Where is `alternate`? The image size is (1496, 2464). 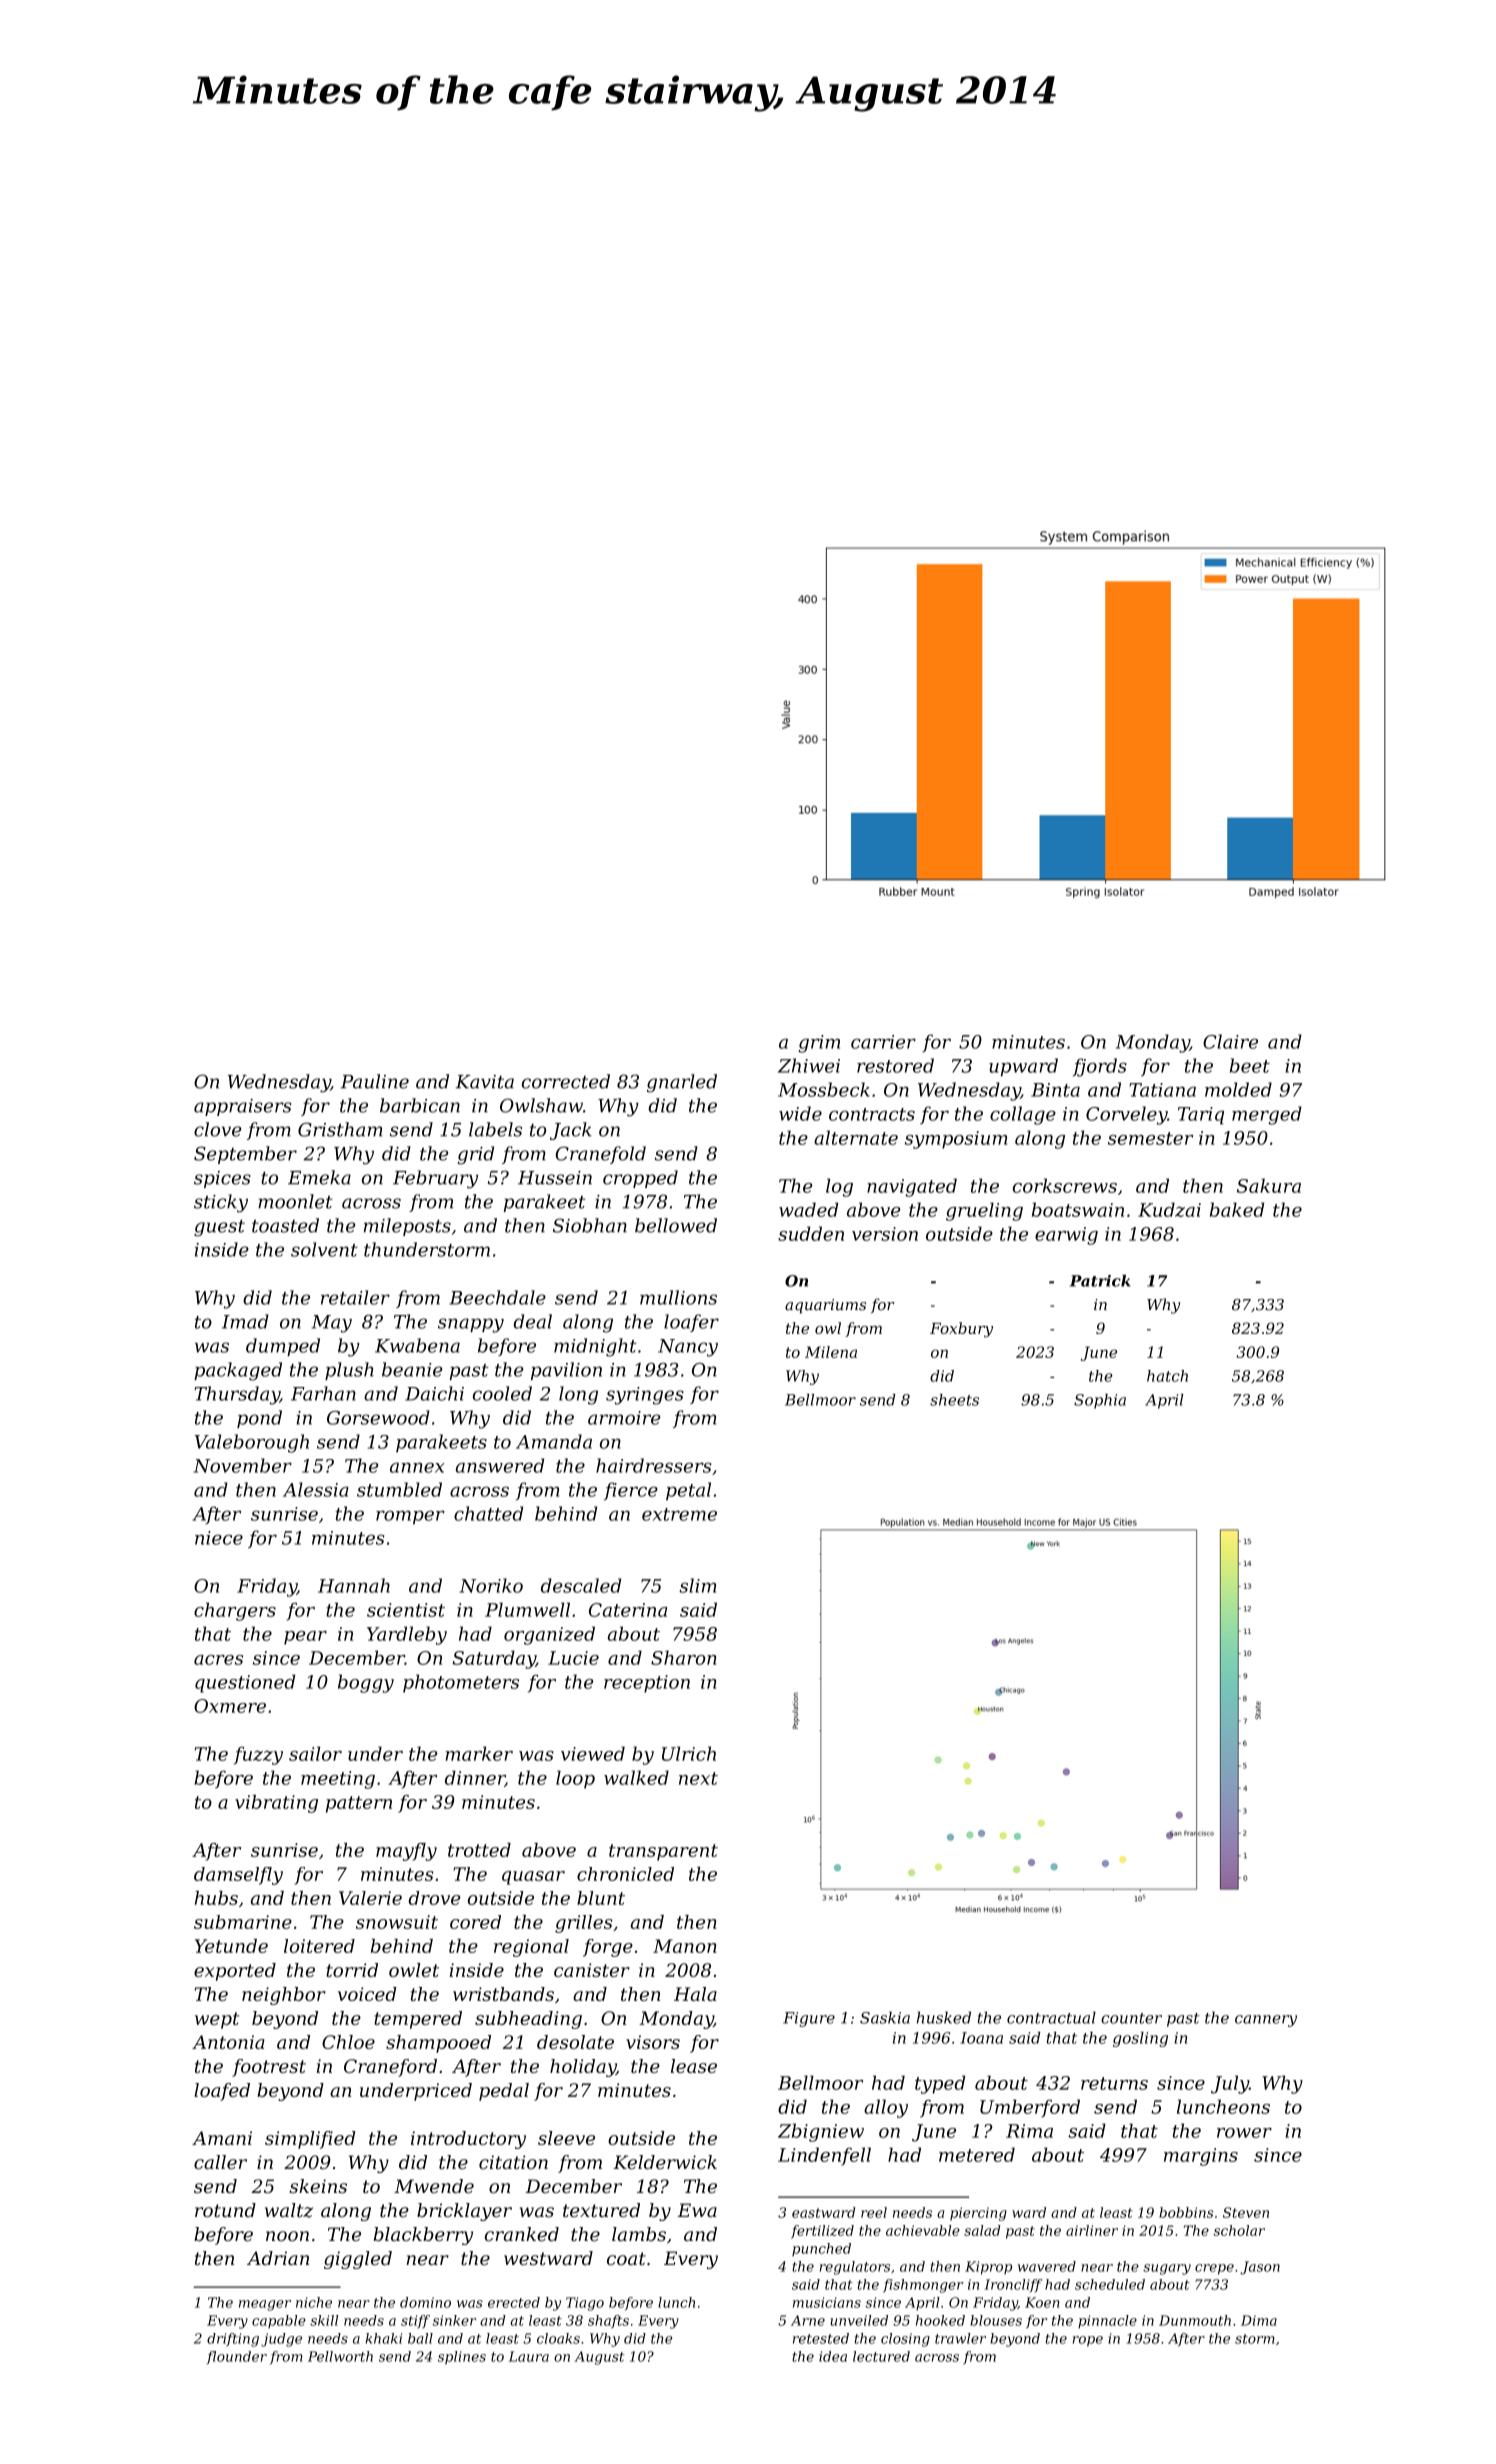 alternate is located at coordinates (856, 1137).
